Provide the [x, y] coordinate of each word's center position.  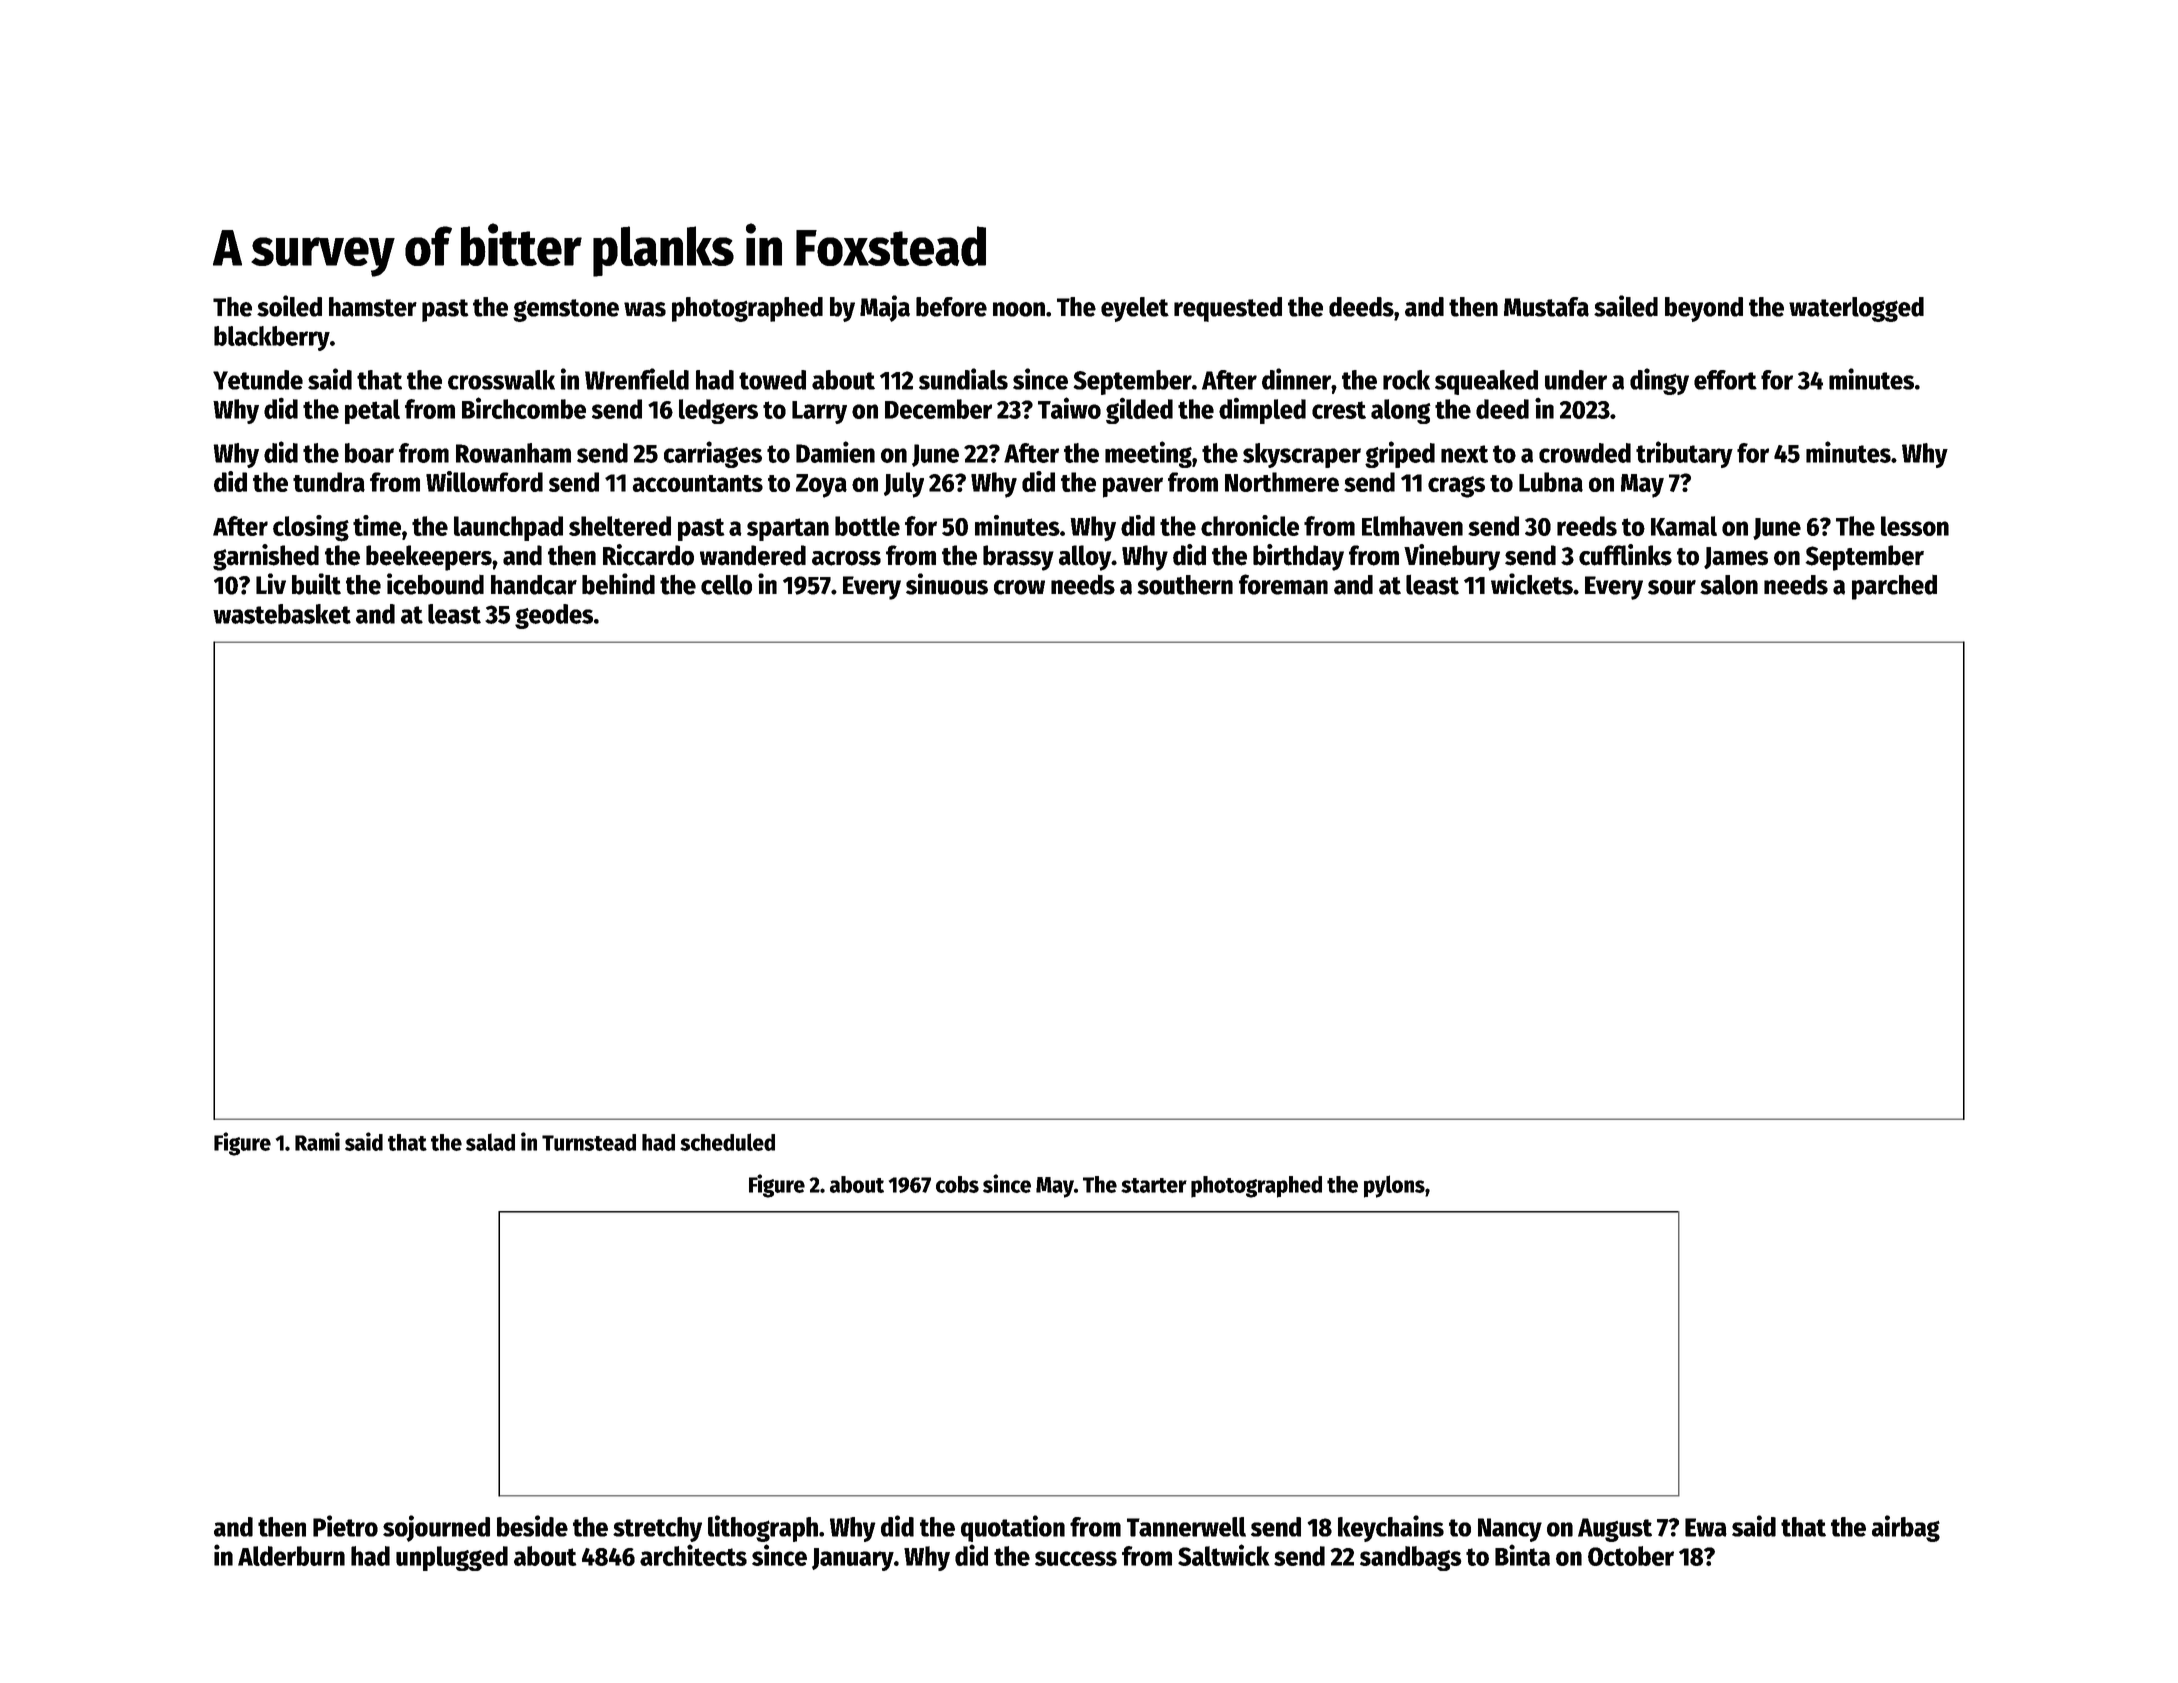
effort [1725, 380]
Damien [835, 452]
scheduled [727, 1142]
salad [490, 1142]
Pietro [345, 1526]
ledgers [718, 411]
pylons [1394, 1186]
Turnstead [589, 1142]
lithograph [763, 1528]
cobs [957, 1184]
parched [1894, 587]
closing [311, 528]
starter [1154, 1185]
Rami [317, 1141]
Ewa [1706, 1527]
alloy [1085, 558]
